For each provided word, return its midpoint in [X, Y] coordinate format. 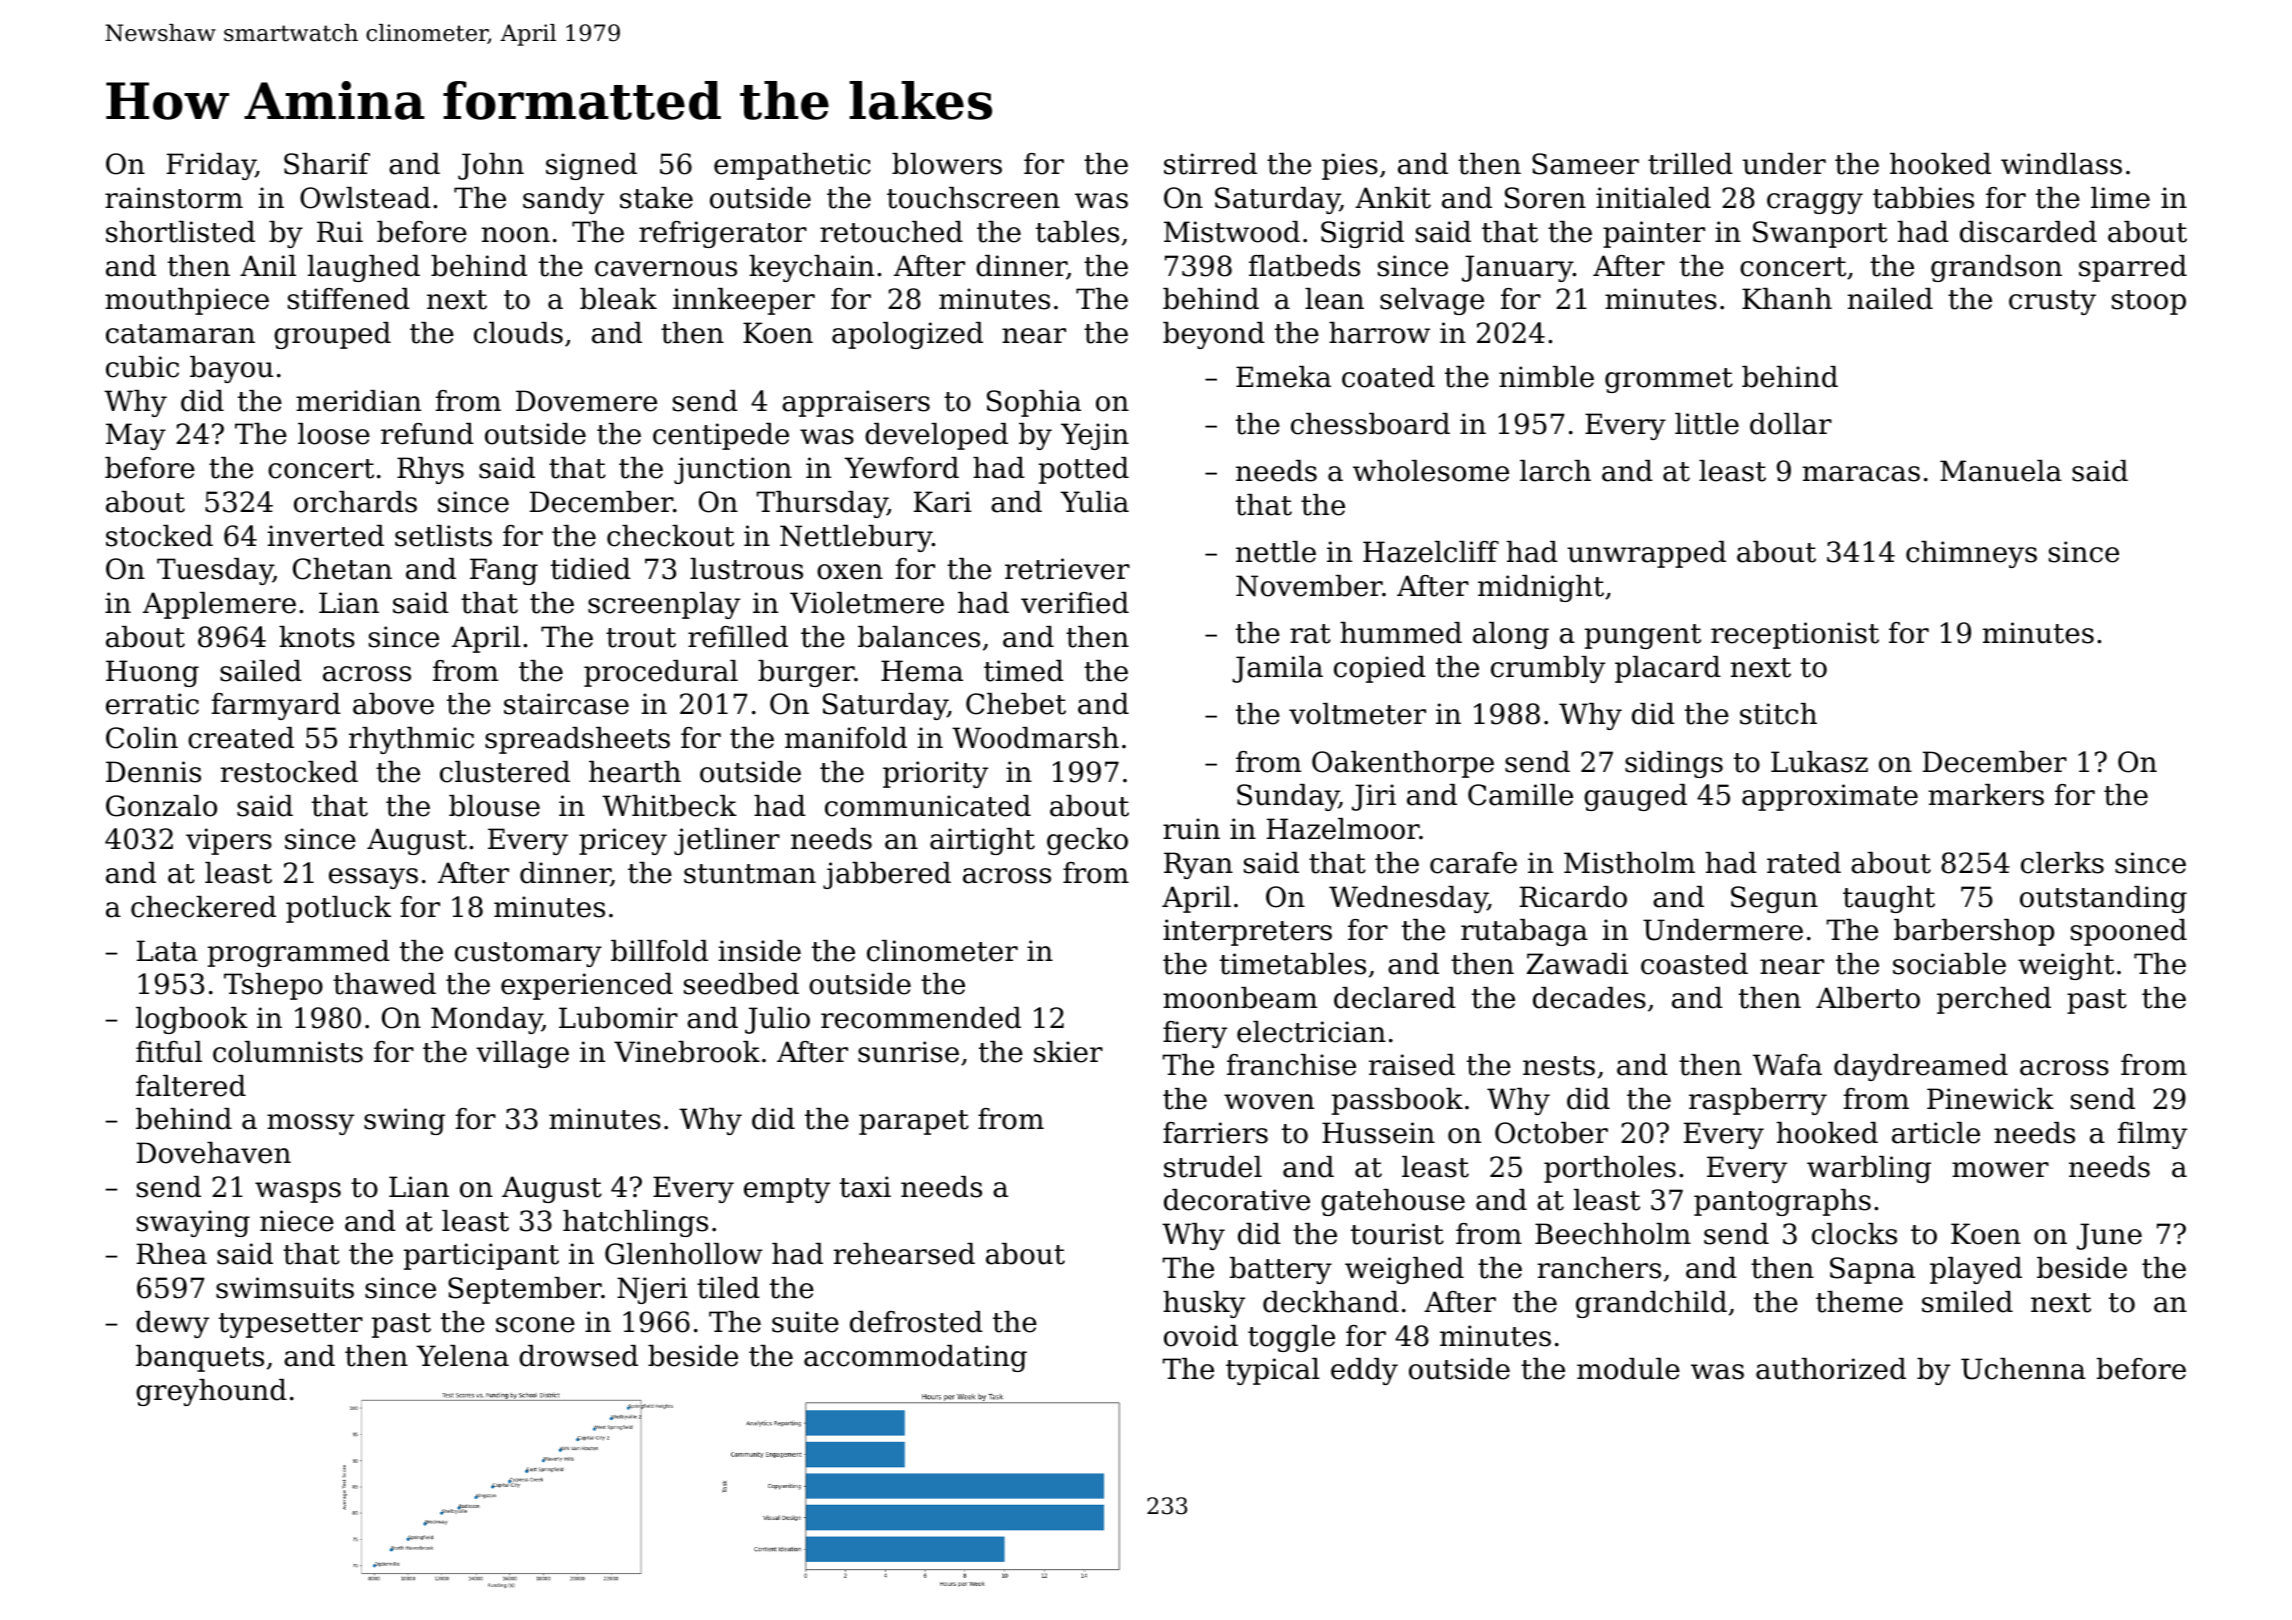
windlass [2061, 164]
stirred [1210, 164]
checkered [203, 907]
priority [935, 774]
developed [936, 436]
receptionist [1795, 635]
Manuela [2001, 471]
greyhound [211, 1392]
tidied [591, 569]
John [491, 166]
